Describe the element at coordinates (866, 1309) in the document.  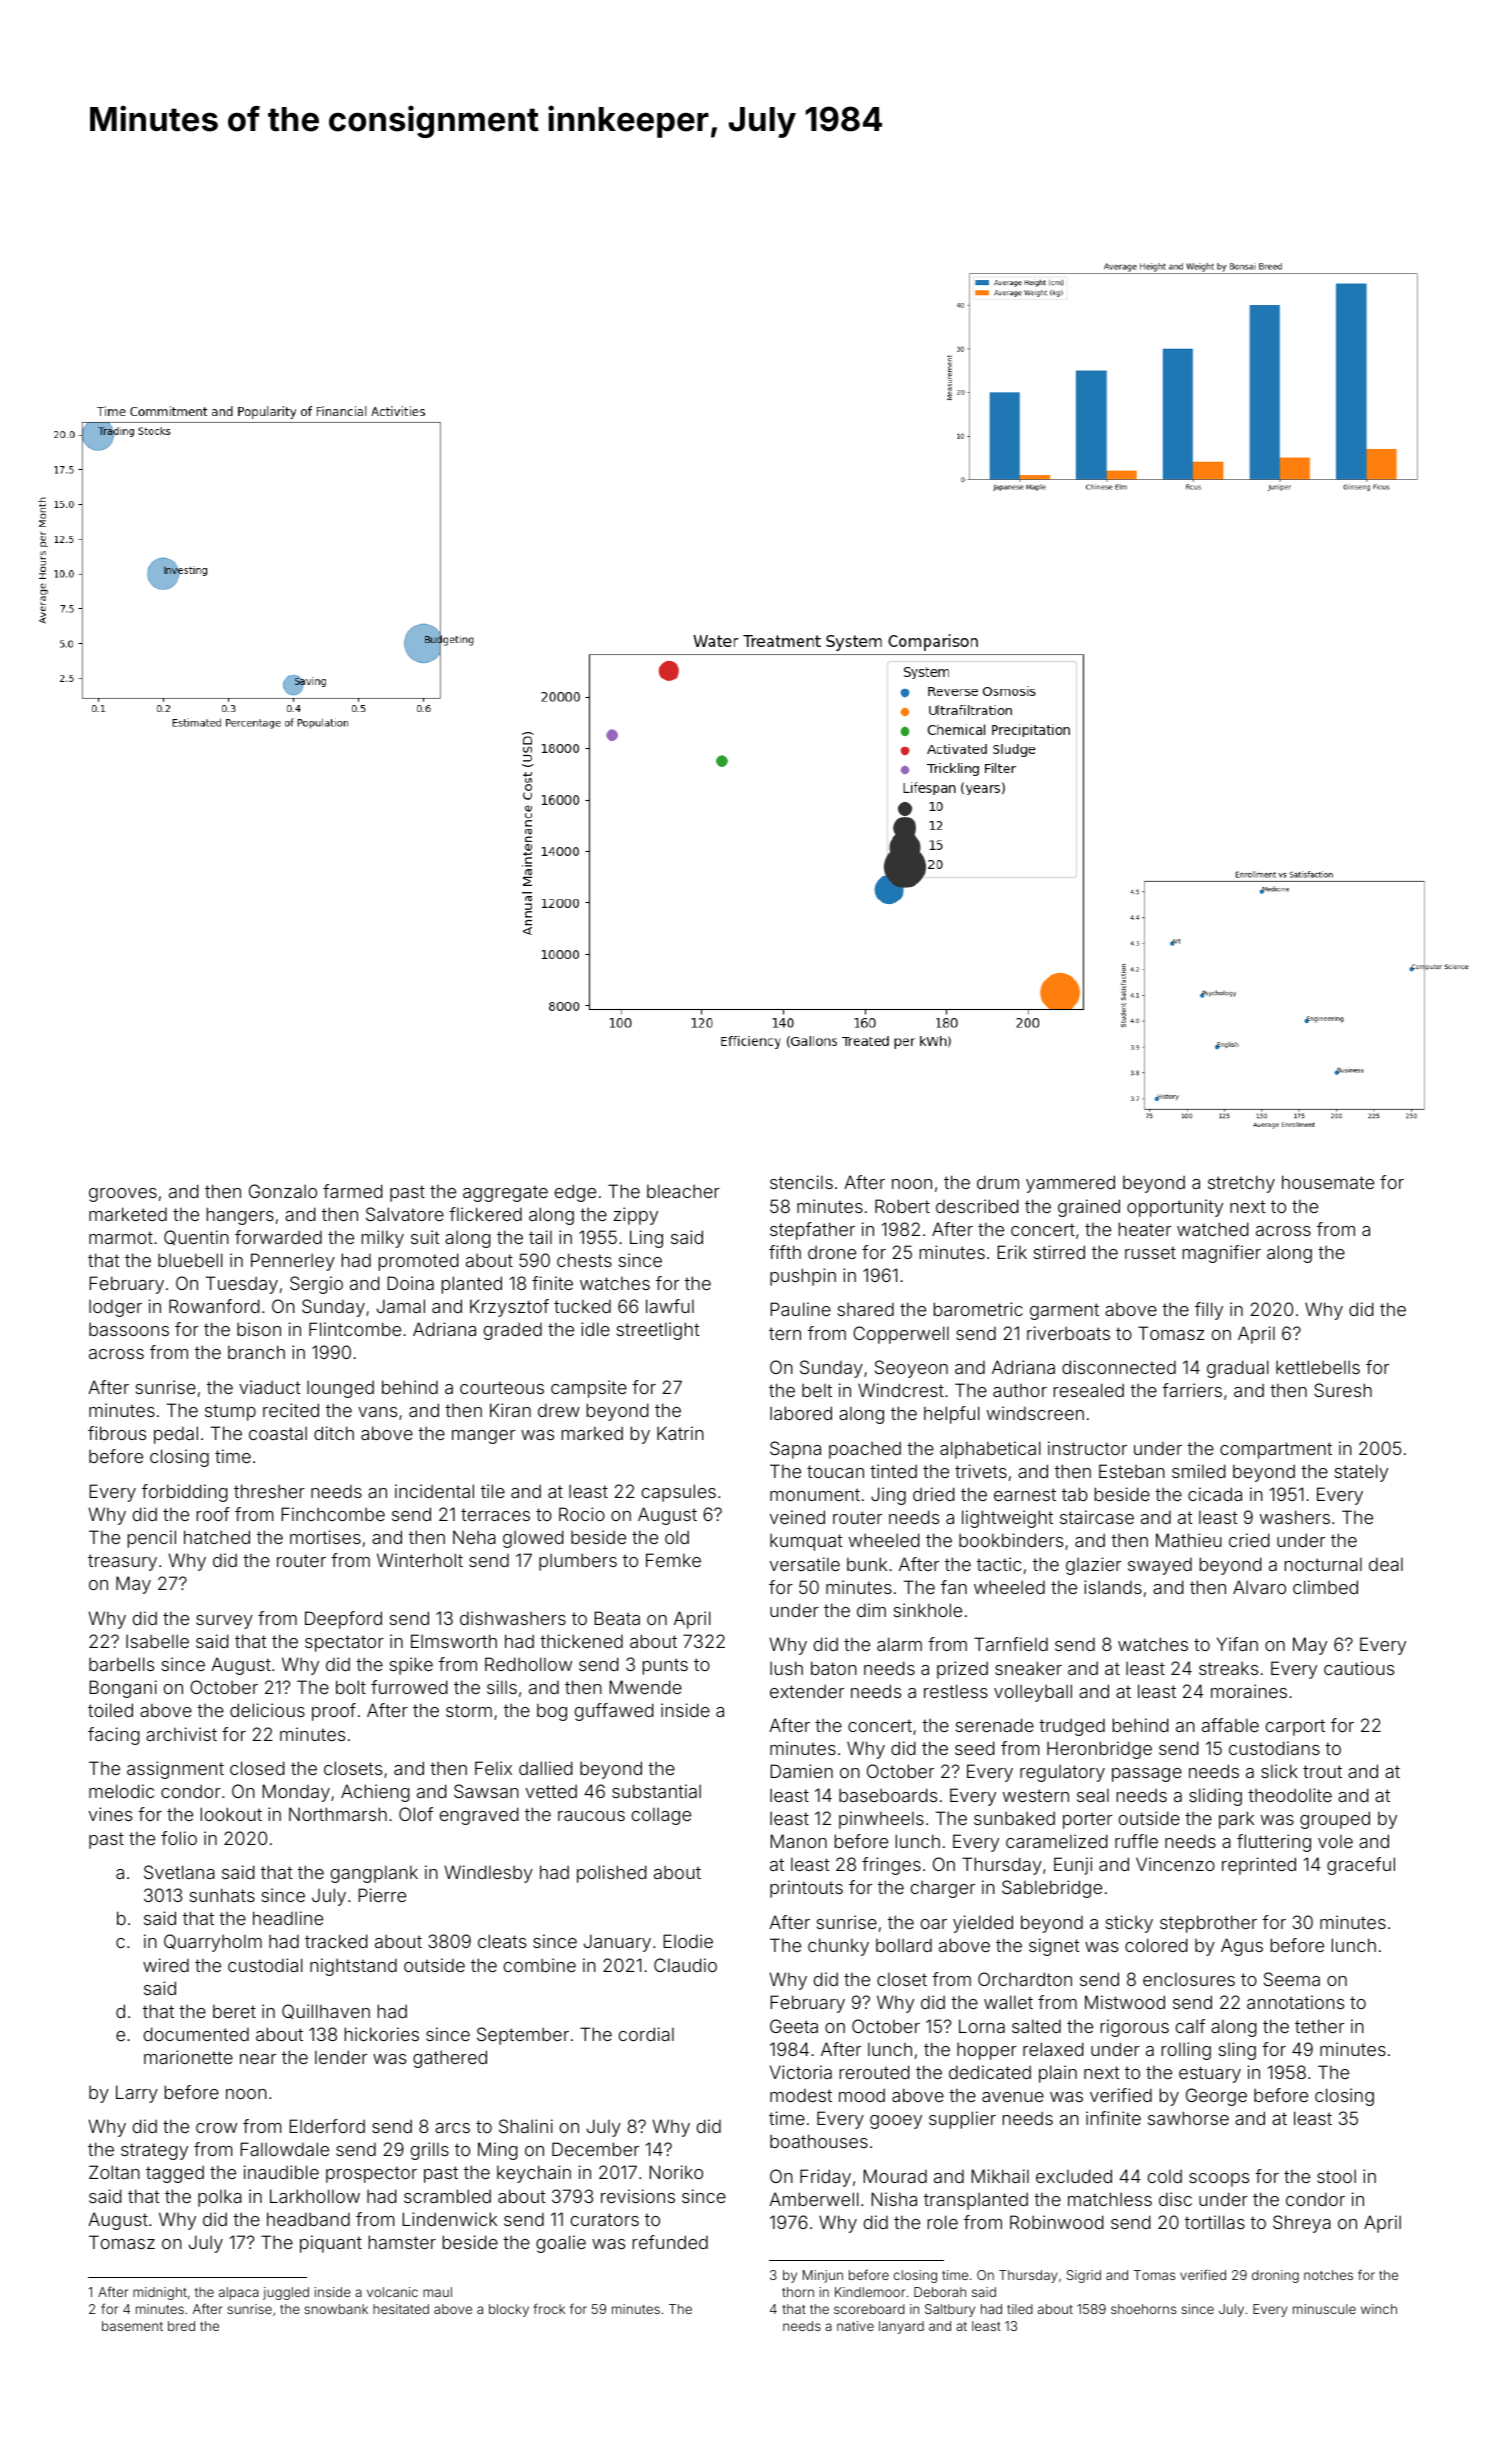
I see `shared` at that location.
